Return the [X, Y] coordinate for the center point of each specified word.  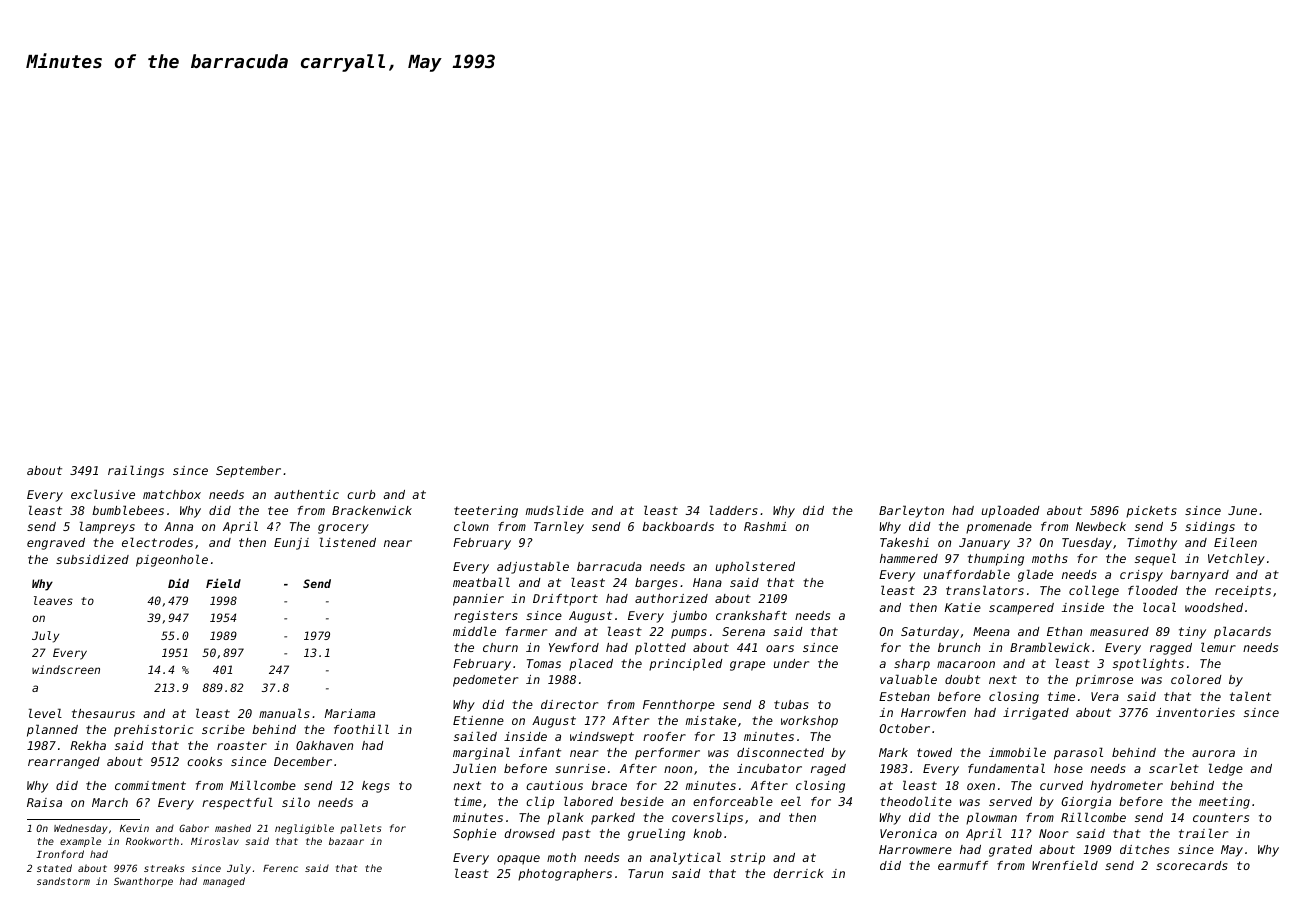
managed [224, 882]
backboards [678, 526]
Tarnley [559, 527]
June [1242, 510]
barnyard [1199, 576]
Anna [178, 526]
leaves [53, 600]
